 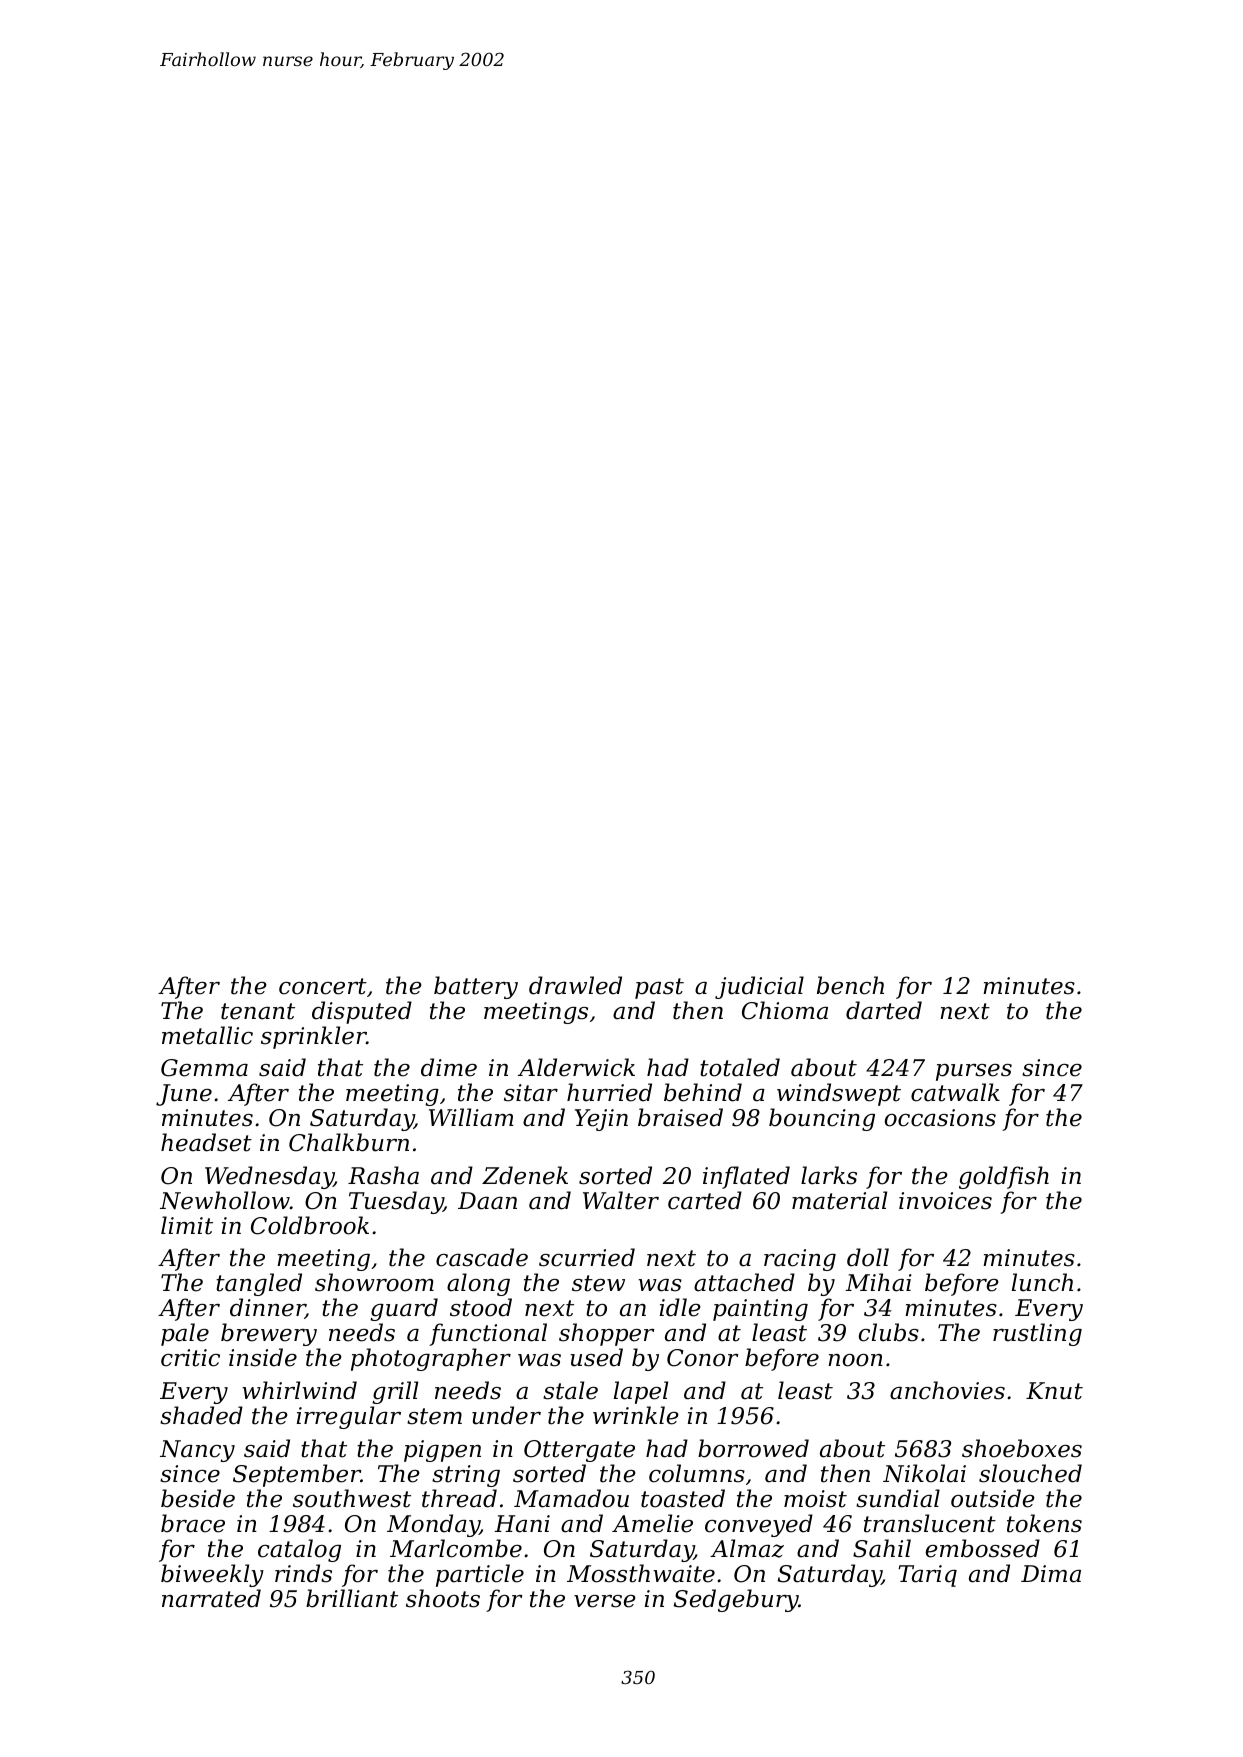 What do you see at coordinates (621, 1200) in the screenshot?
I see `Walter` at bounding box center [621, 1200].
